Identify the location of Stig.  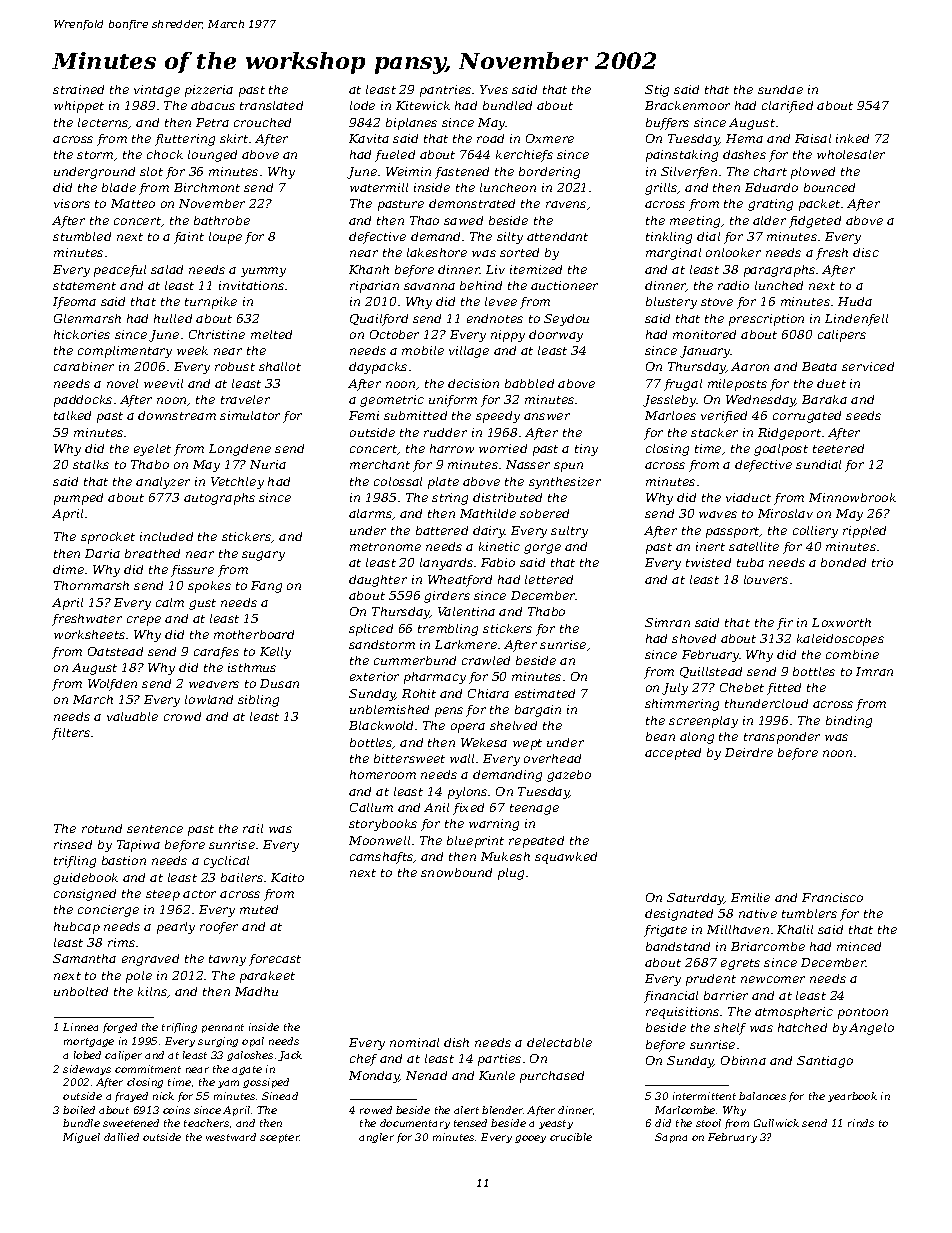
(657, 91).
